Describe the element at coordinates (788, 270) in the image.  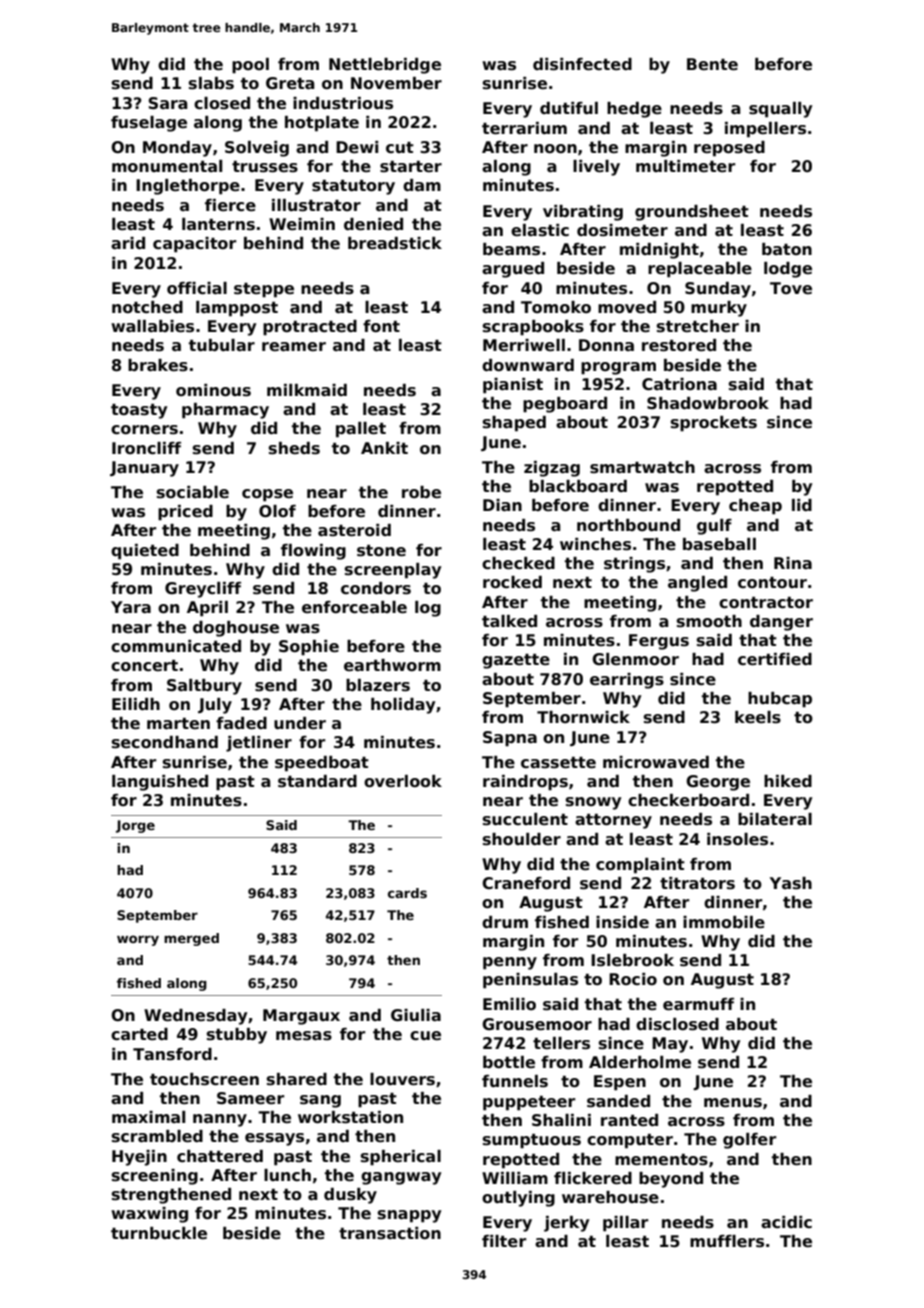
I see `lodge` at that location.
